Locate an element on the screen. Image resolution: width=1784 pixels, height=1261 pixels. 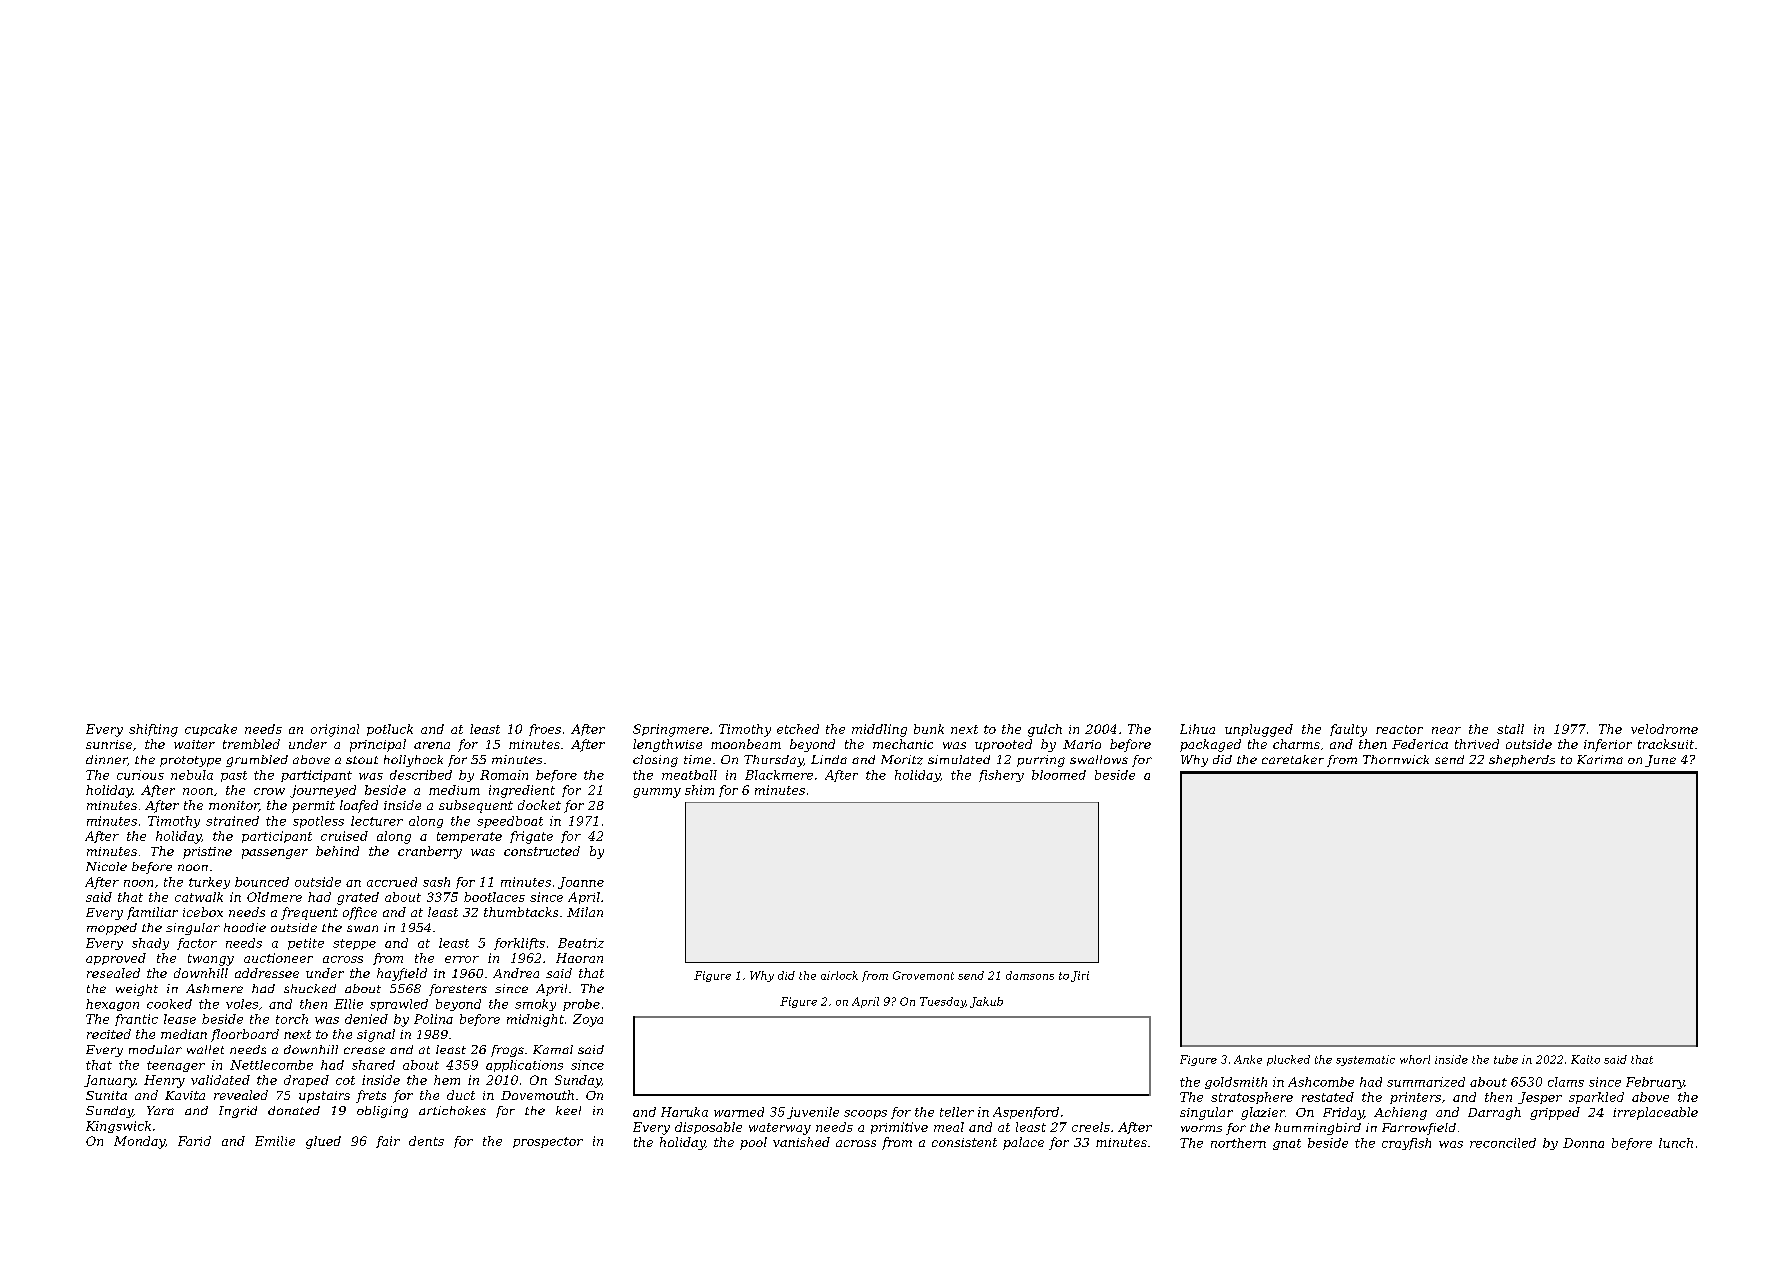
potluck is located at coordinates (390, 730).
